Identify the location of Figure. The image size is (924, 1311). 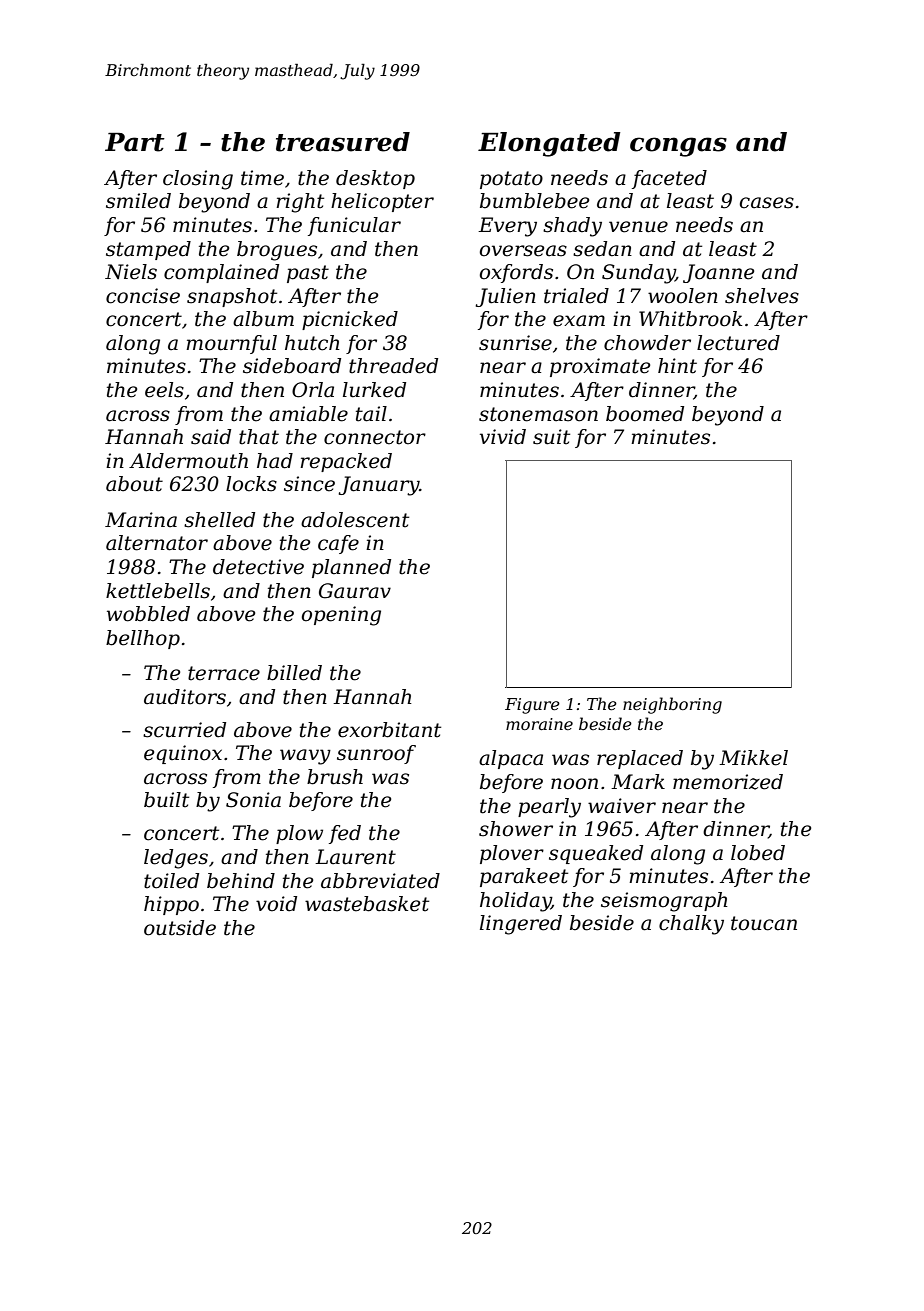
(532, 706).
